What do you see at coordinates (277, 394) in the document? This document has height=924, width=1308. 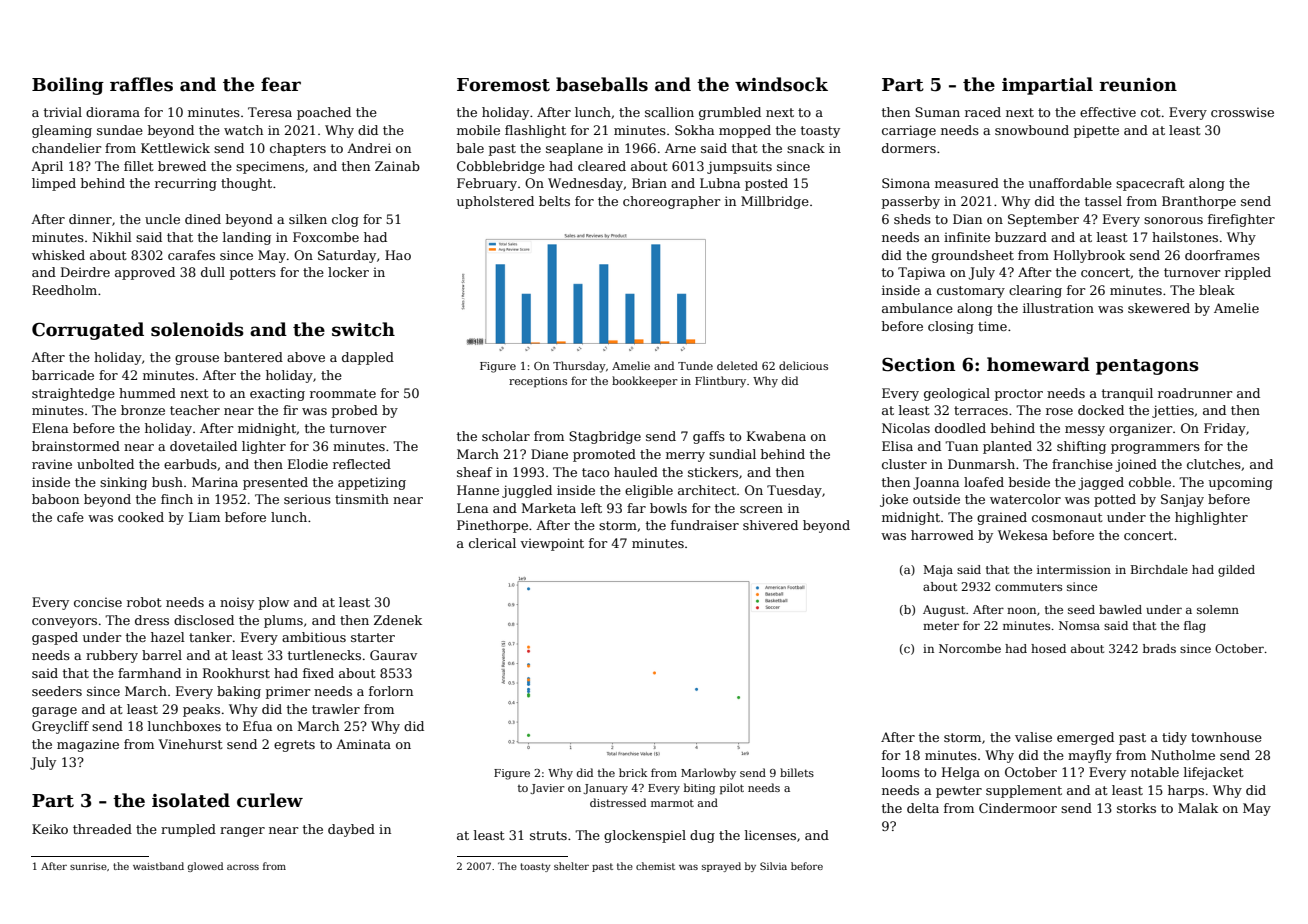 I see `exacting` at bounding box center [277, 394].
